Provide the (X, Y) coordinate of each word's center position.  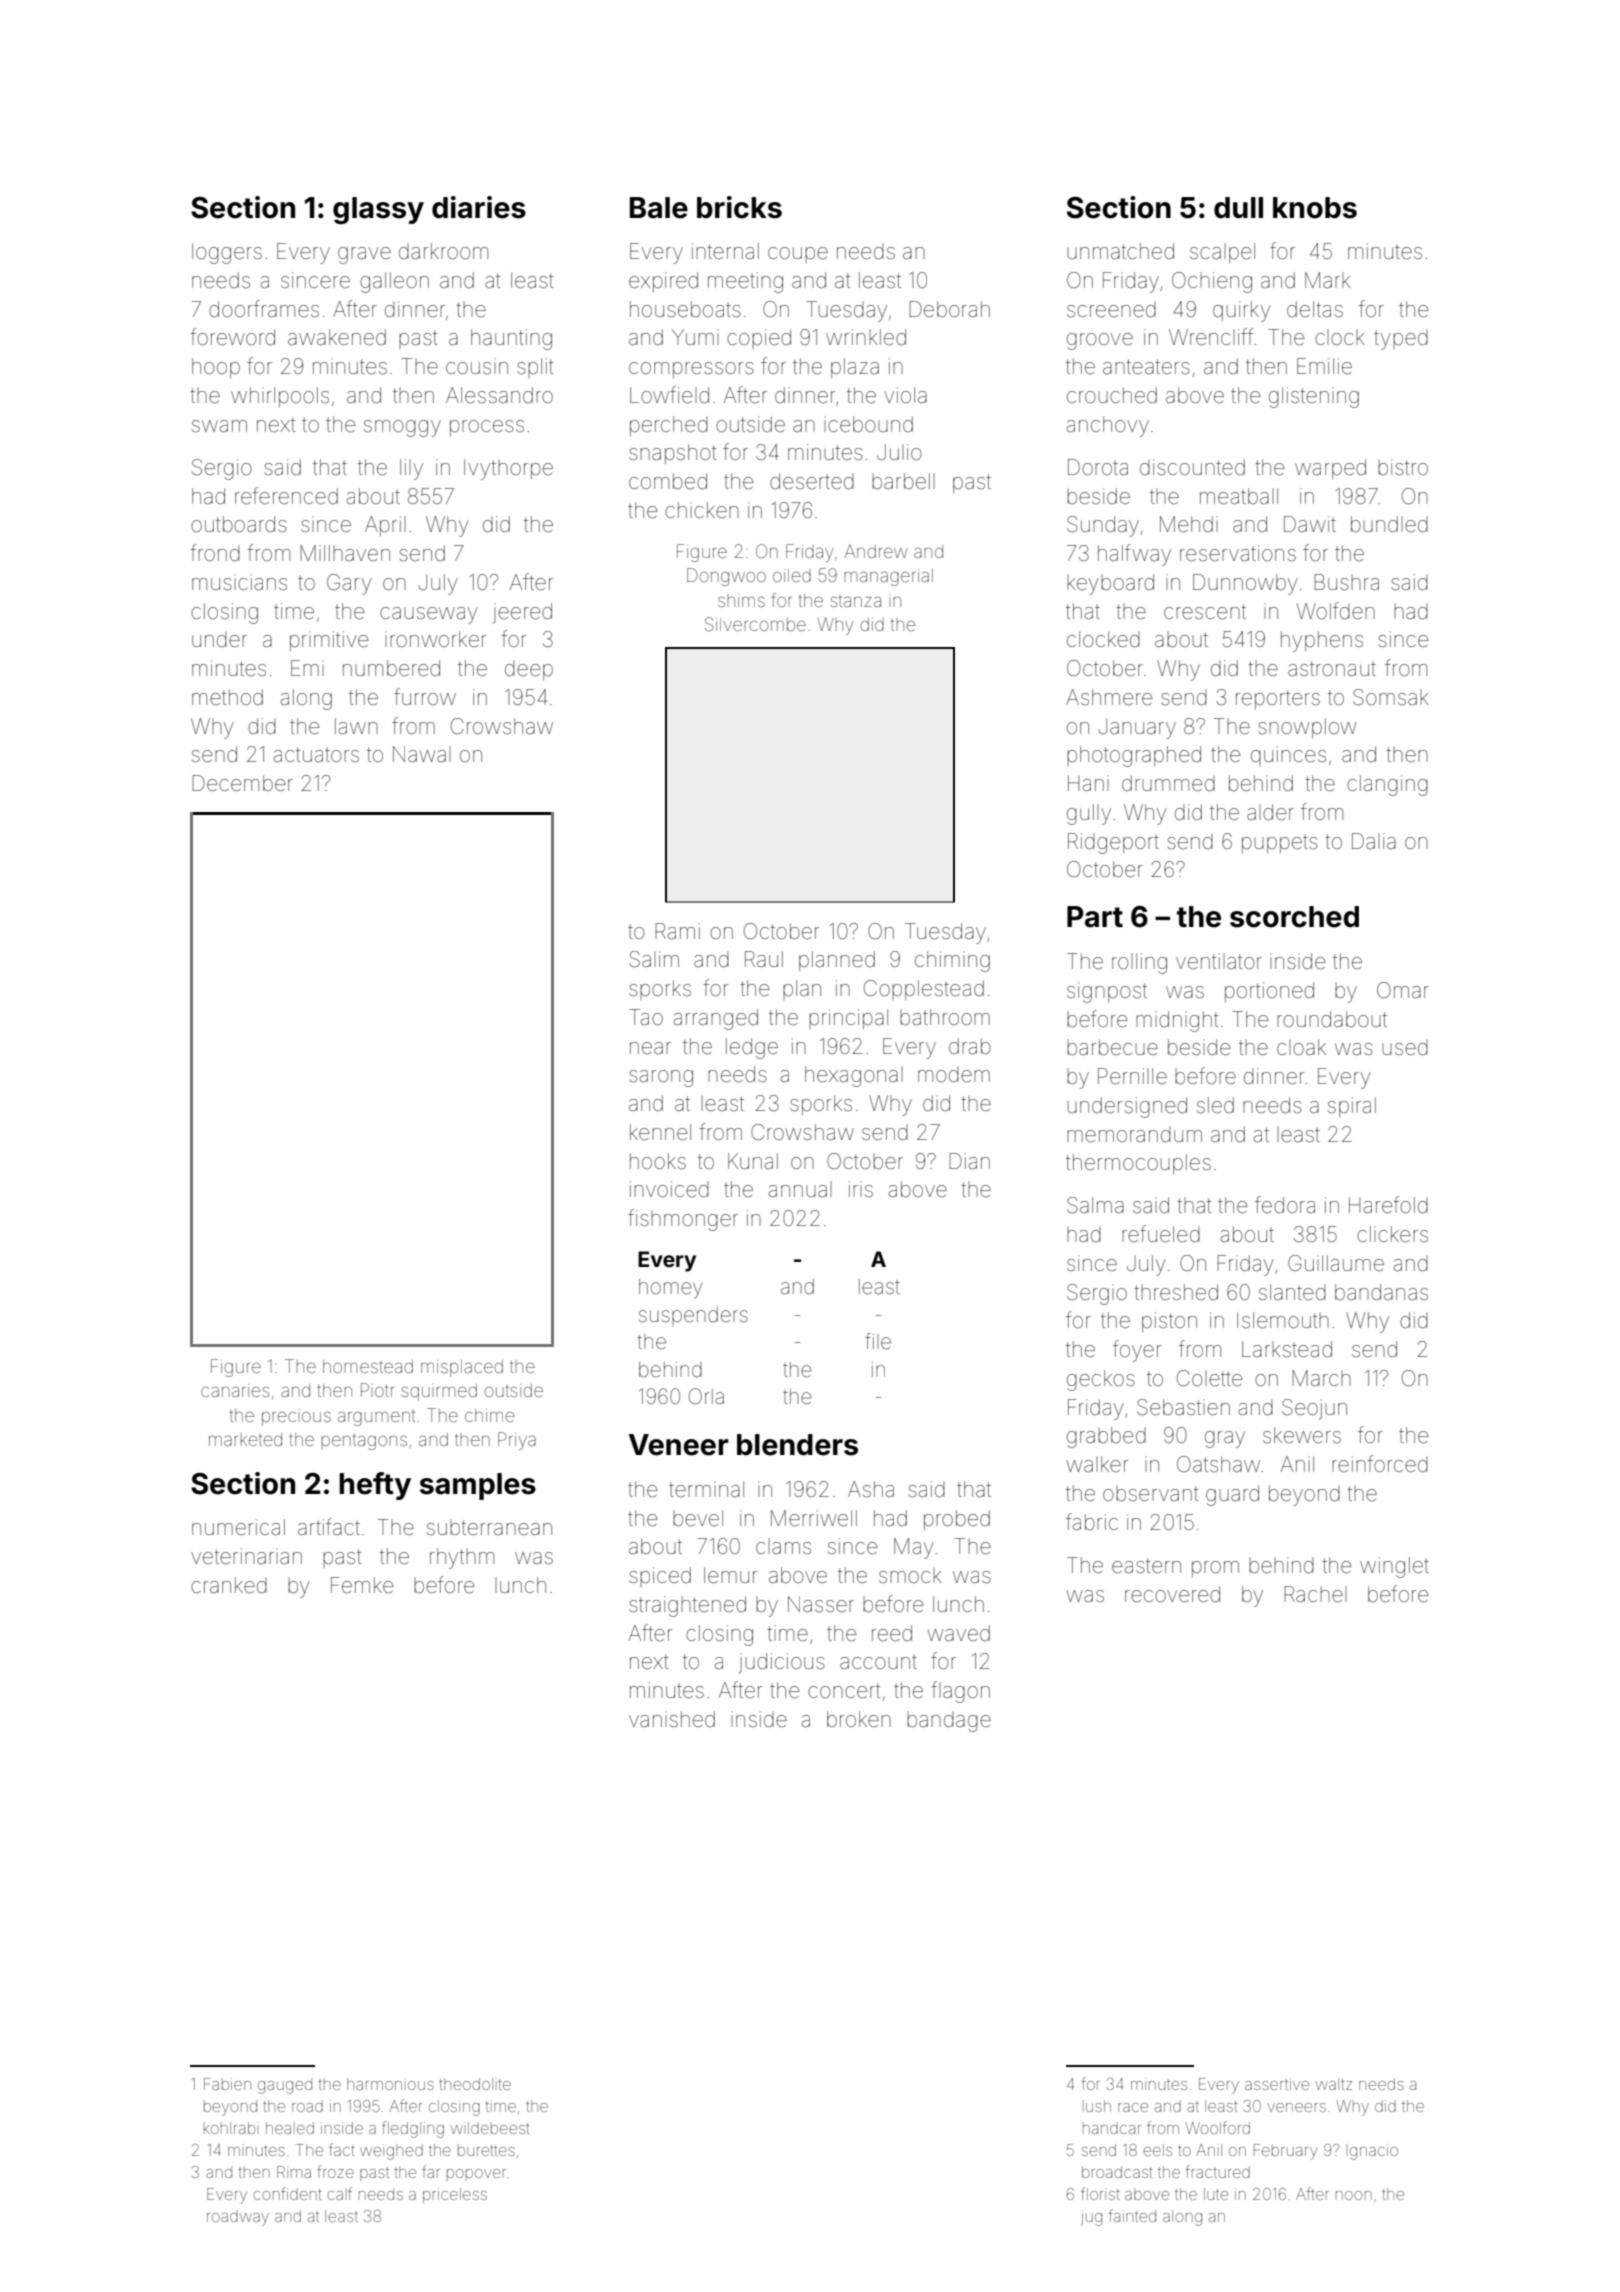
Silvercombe (755, 624)
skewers (1302, 1435)
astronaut (1332, 668)
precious (296, 1419)
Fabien (227, 2084)
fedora (1285, 1204)
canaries (235, 1390)
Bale (659, 208)
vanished (672, 1719)
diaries (479, 207)
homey (670, 1289)
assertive (1277, 2084)
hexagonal (854, 1076)
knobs (1315, 208)
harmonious (390, 2084)
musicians (239, 582)
